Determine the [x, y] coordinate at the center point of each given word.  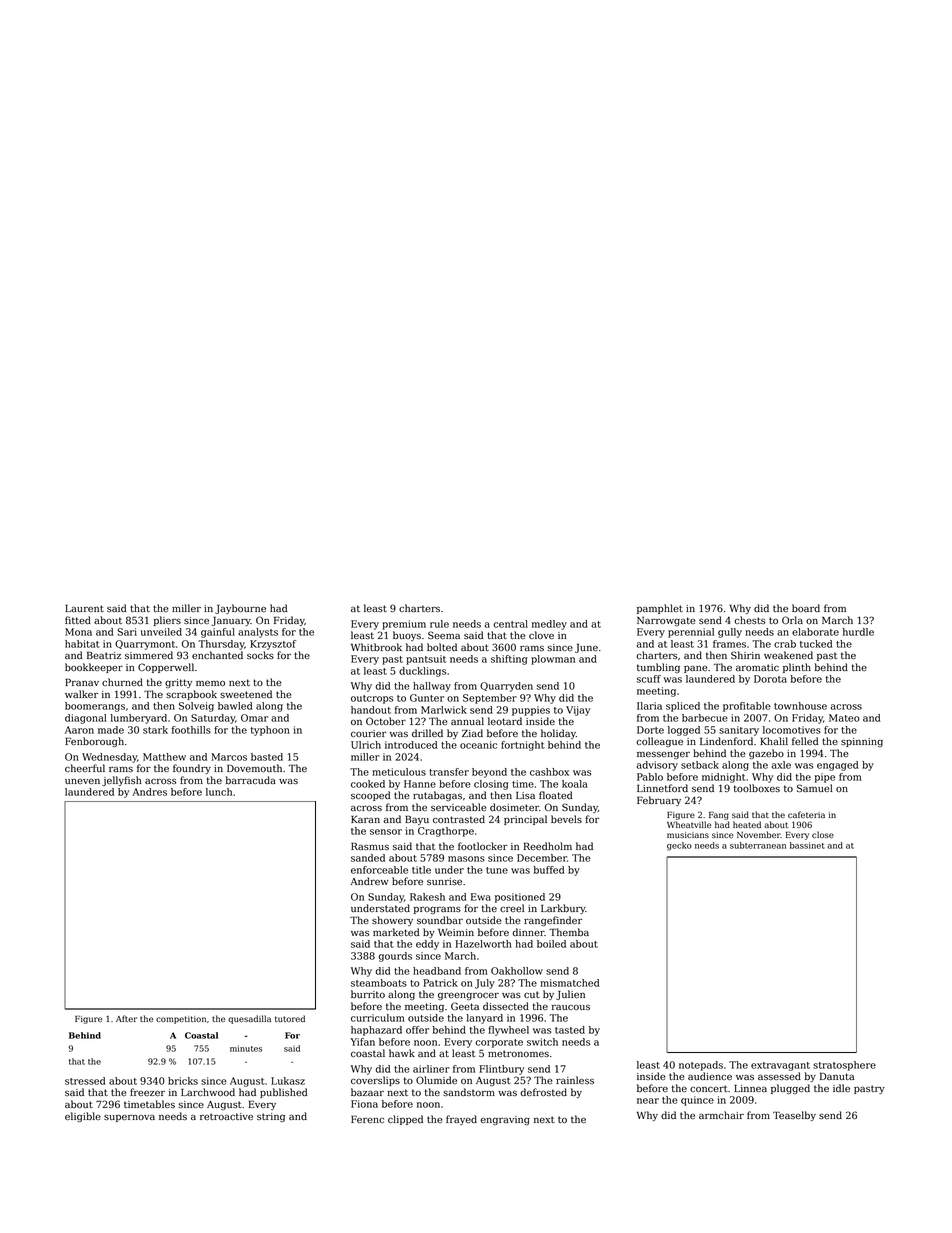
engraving [505, 1120]
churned [122, 682]
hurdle [858, 632]
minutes [246, 1048]
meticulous [399, 772]
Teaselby [794, 1116]
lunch [219, 792]
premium [404, 625]
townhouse [800, 706]
